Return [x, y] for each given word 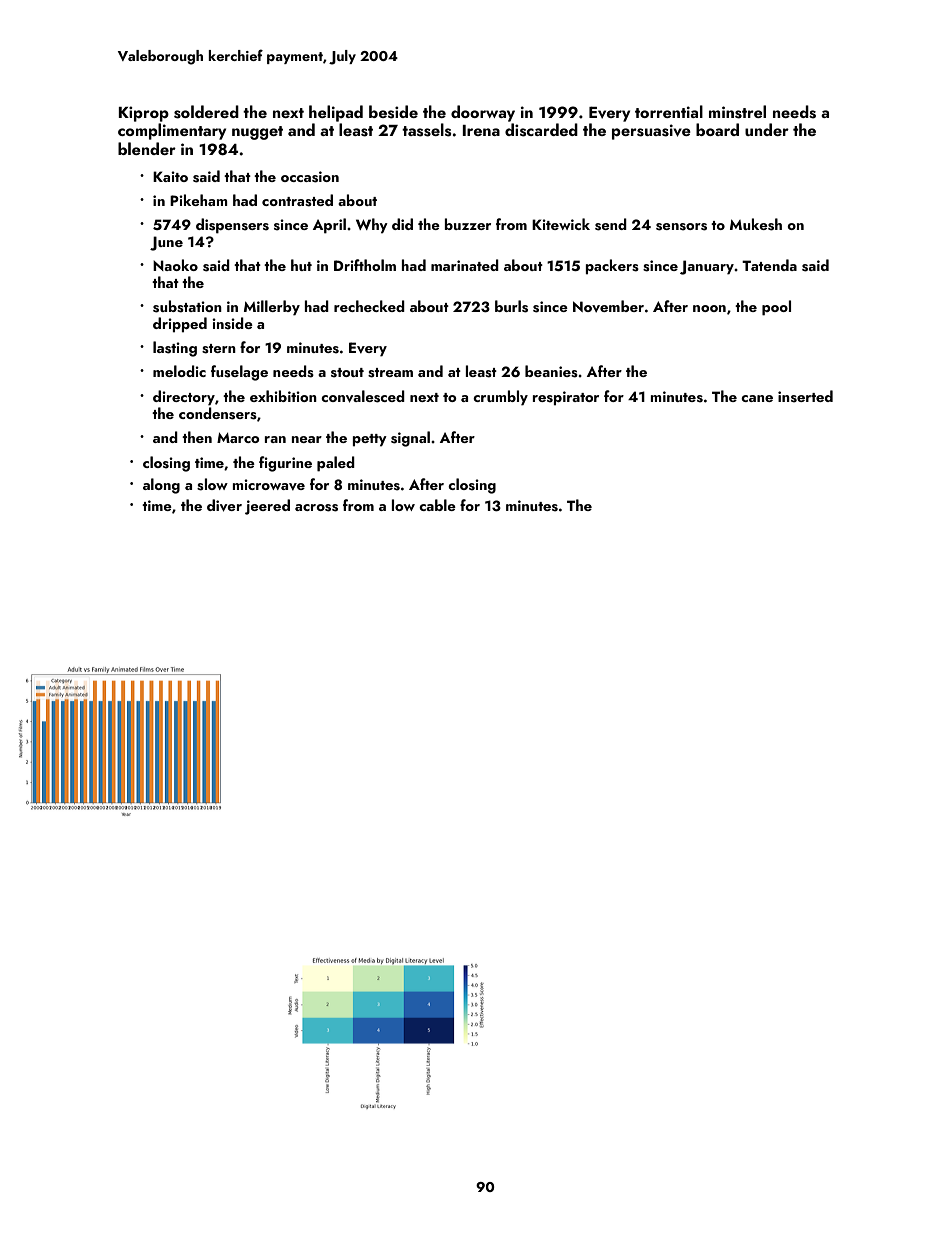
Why [372, 225]
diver [224, 505]
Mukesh [756, 224]
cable [437, 505]
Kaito [170, 176]
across [316, 508]
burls [511, 306]
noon [709, 308]
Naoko [175, 265]
